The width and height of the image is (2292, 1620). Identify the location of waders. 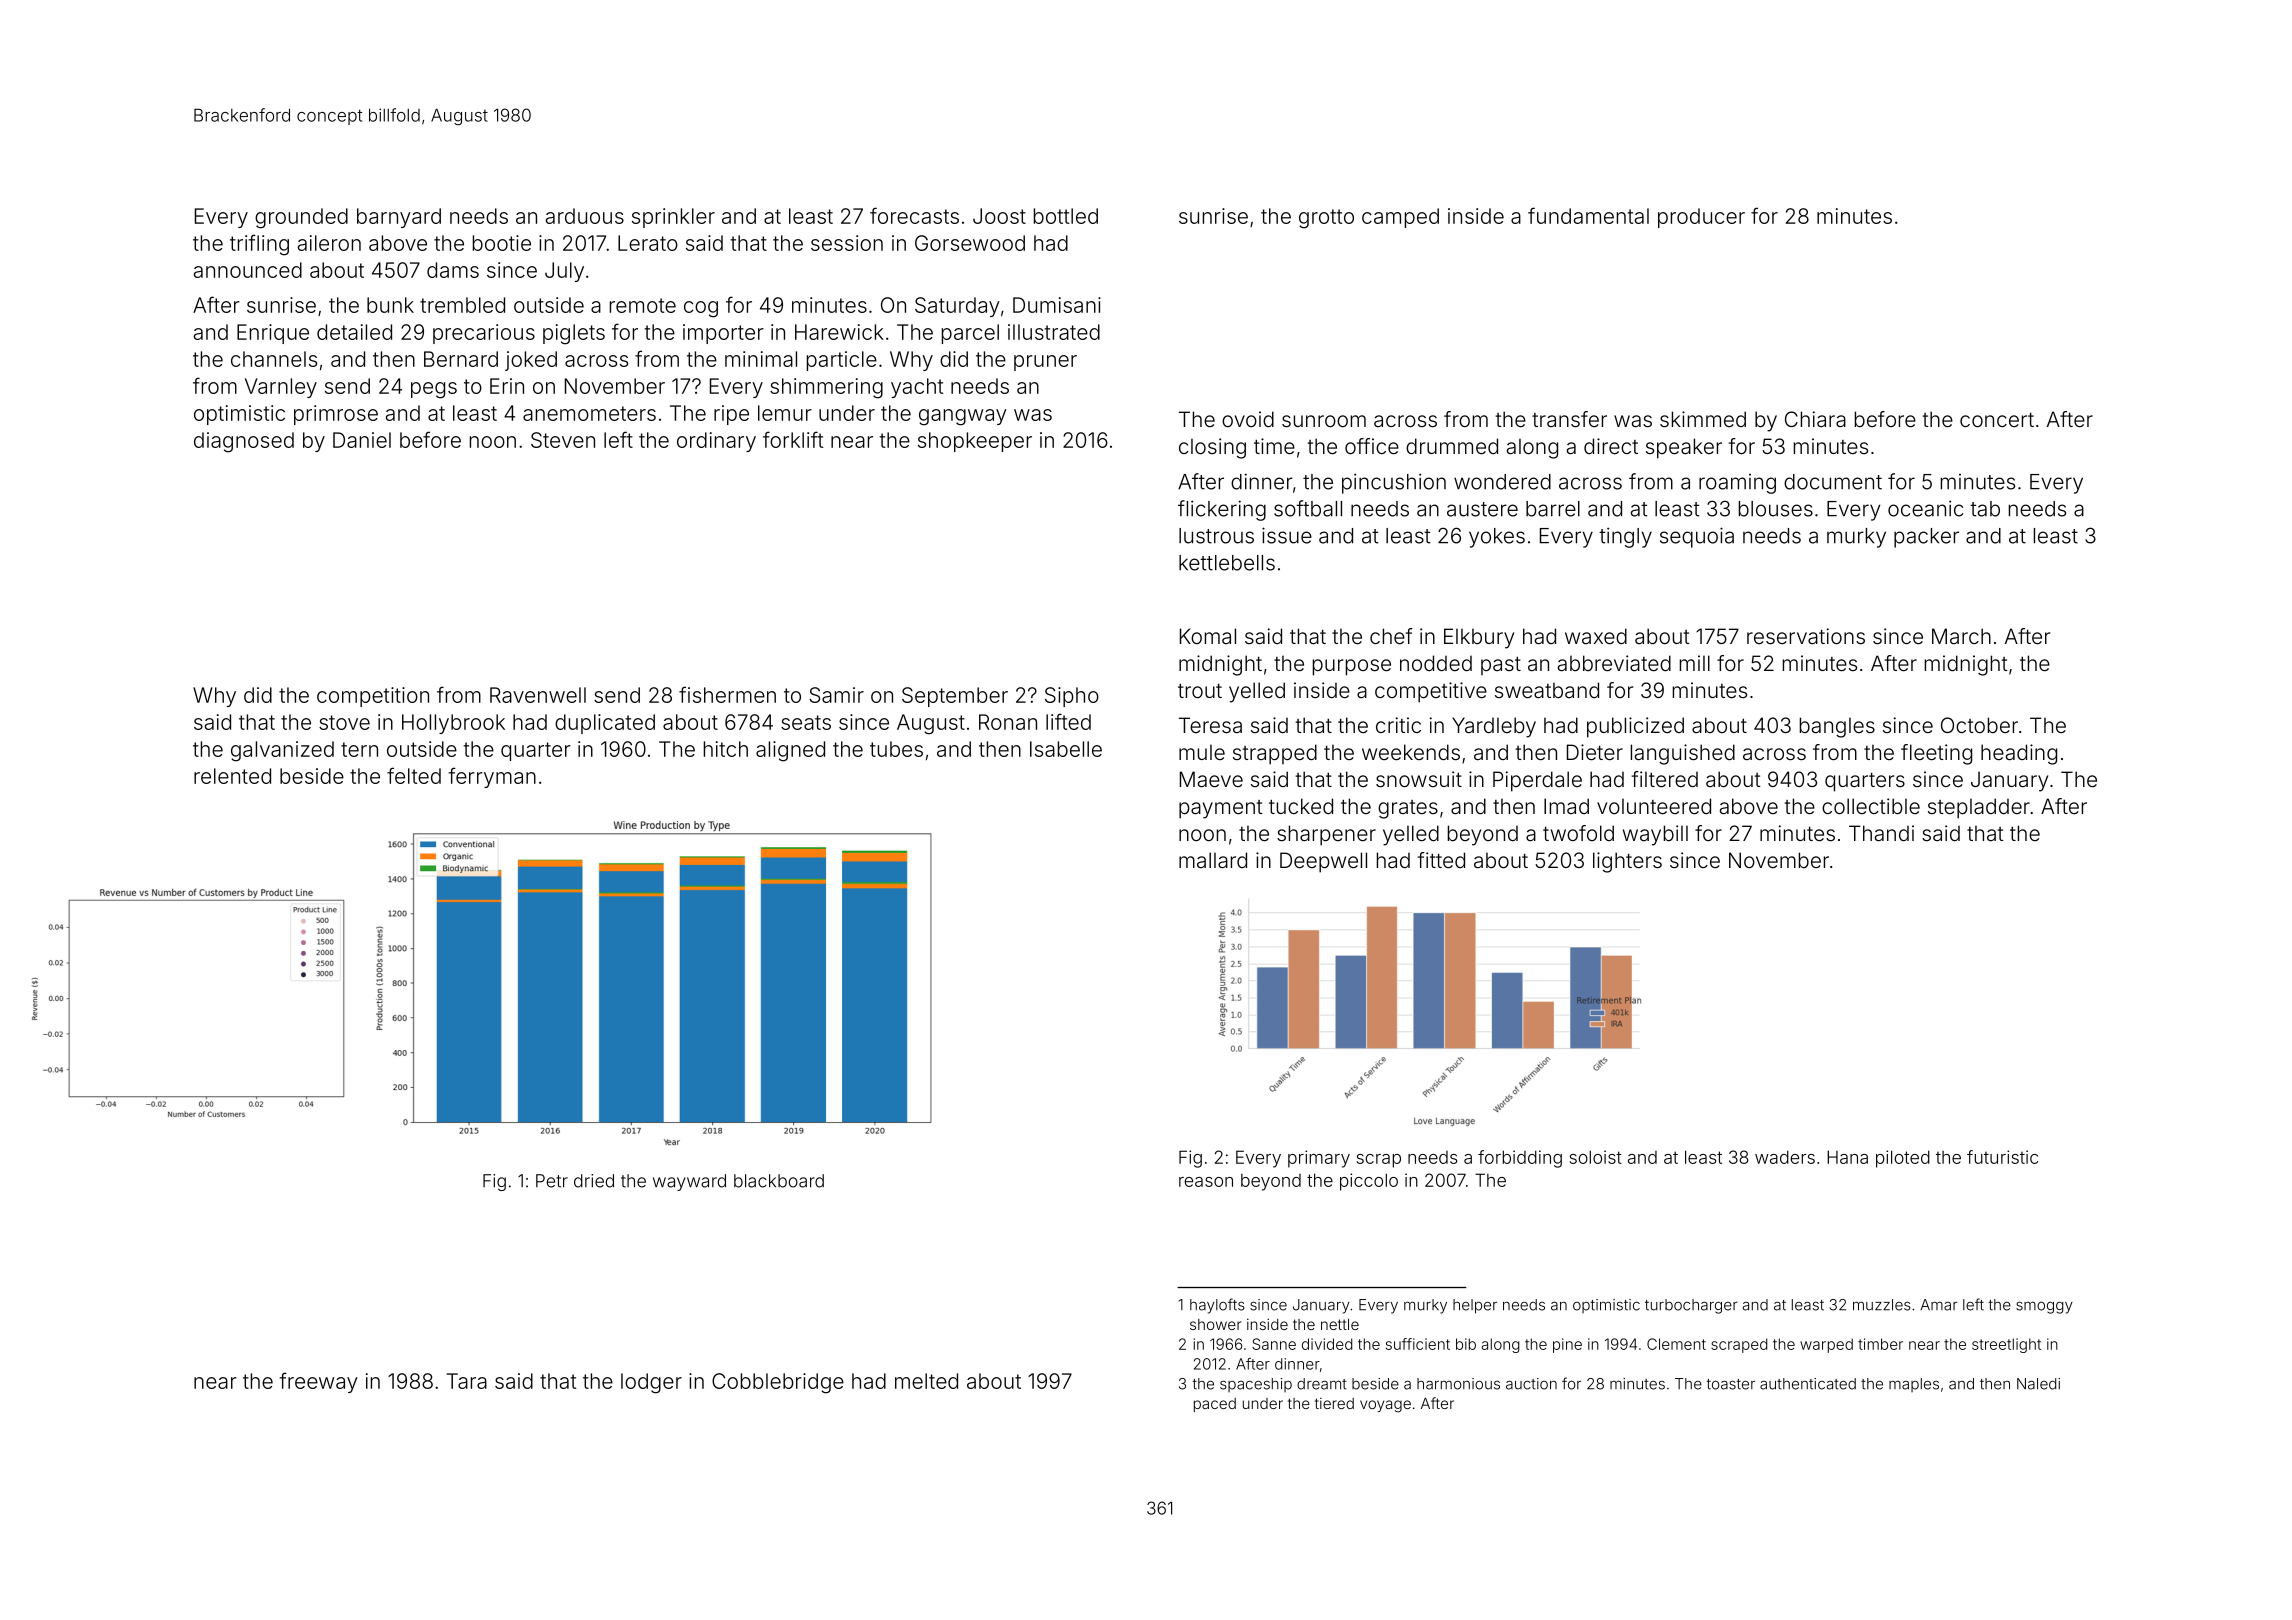
(1785, 1157).
